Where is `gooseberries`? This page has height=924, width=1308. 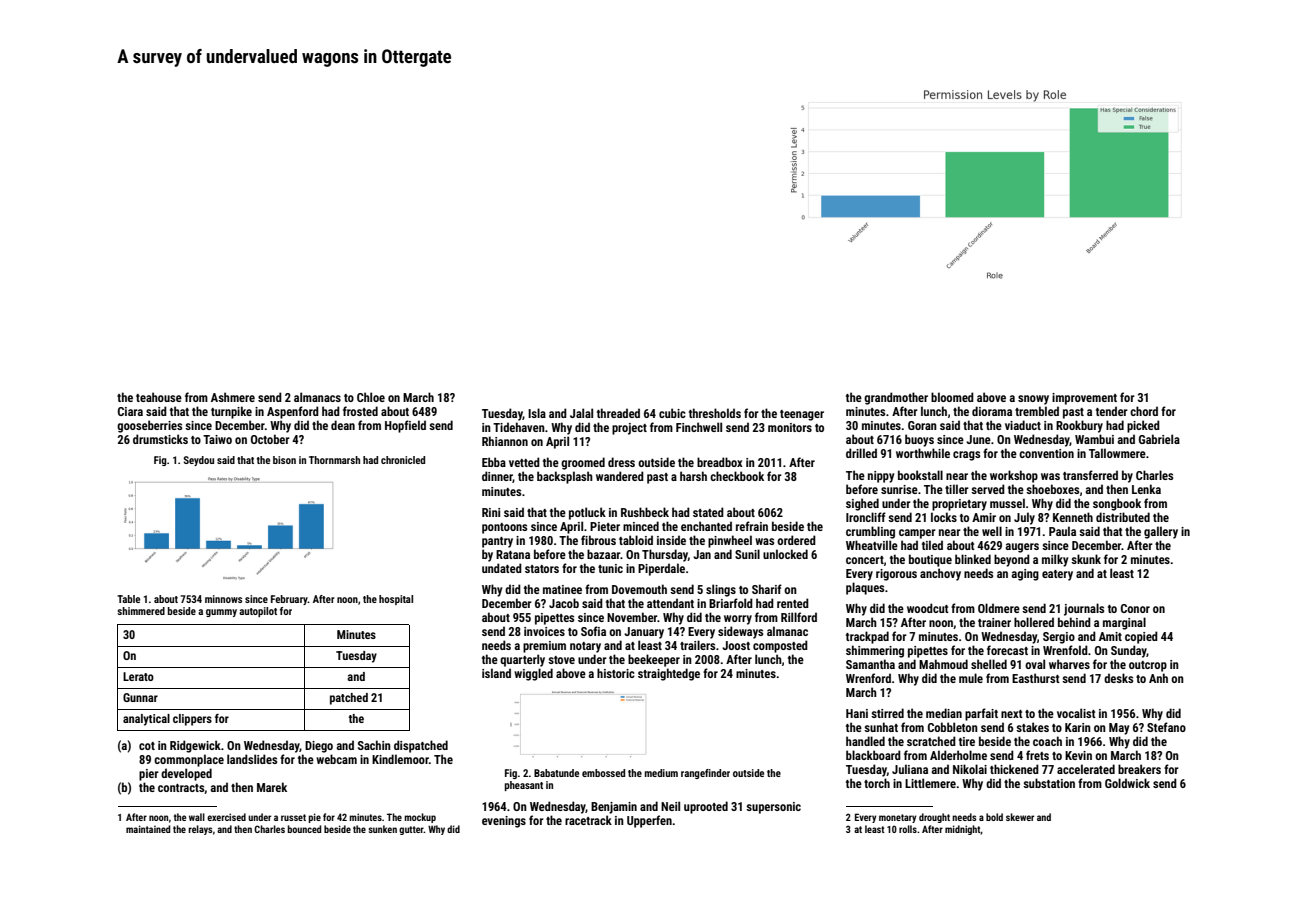
gooseberries is located at coordinates (149, 426).
